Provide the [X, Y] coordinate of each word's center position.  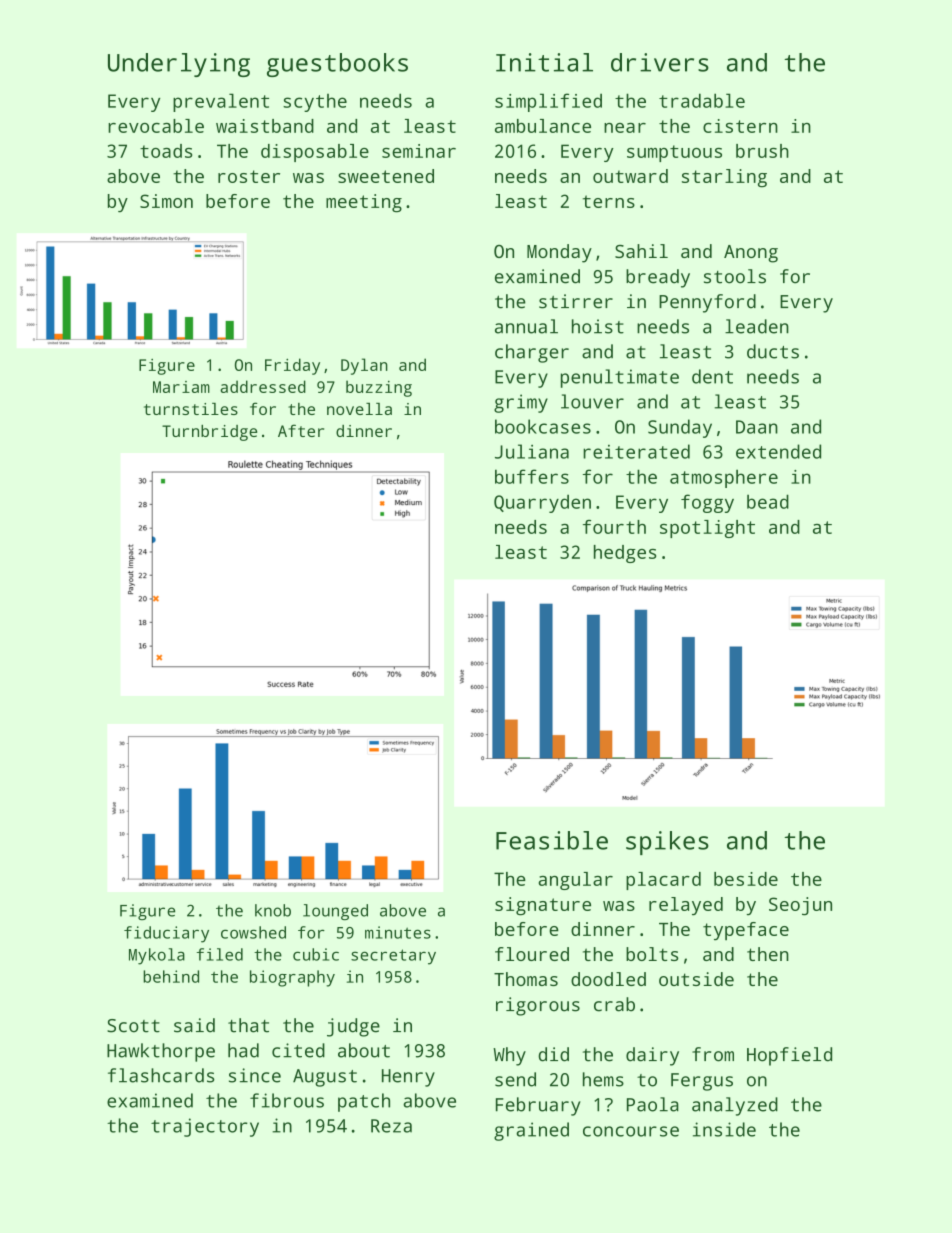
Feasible [552, 840]
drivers [660, 62]
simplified [548, 102]
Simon [166, 201]
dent [712, 376]
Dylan [364, 366]
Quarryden [542, 503]
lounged [335, 912]
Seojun [800, 906]
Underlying [179, 65]
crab [614, 1004]
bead [768, 501]
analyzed [735, 1106]
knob [273, 910]
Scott [133, 1026]
